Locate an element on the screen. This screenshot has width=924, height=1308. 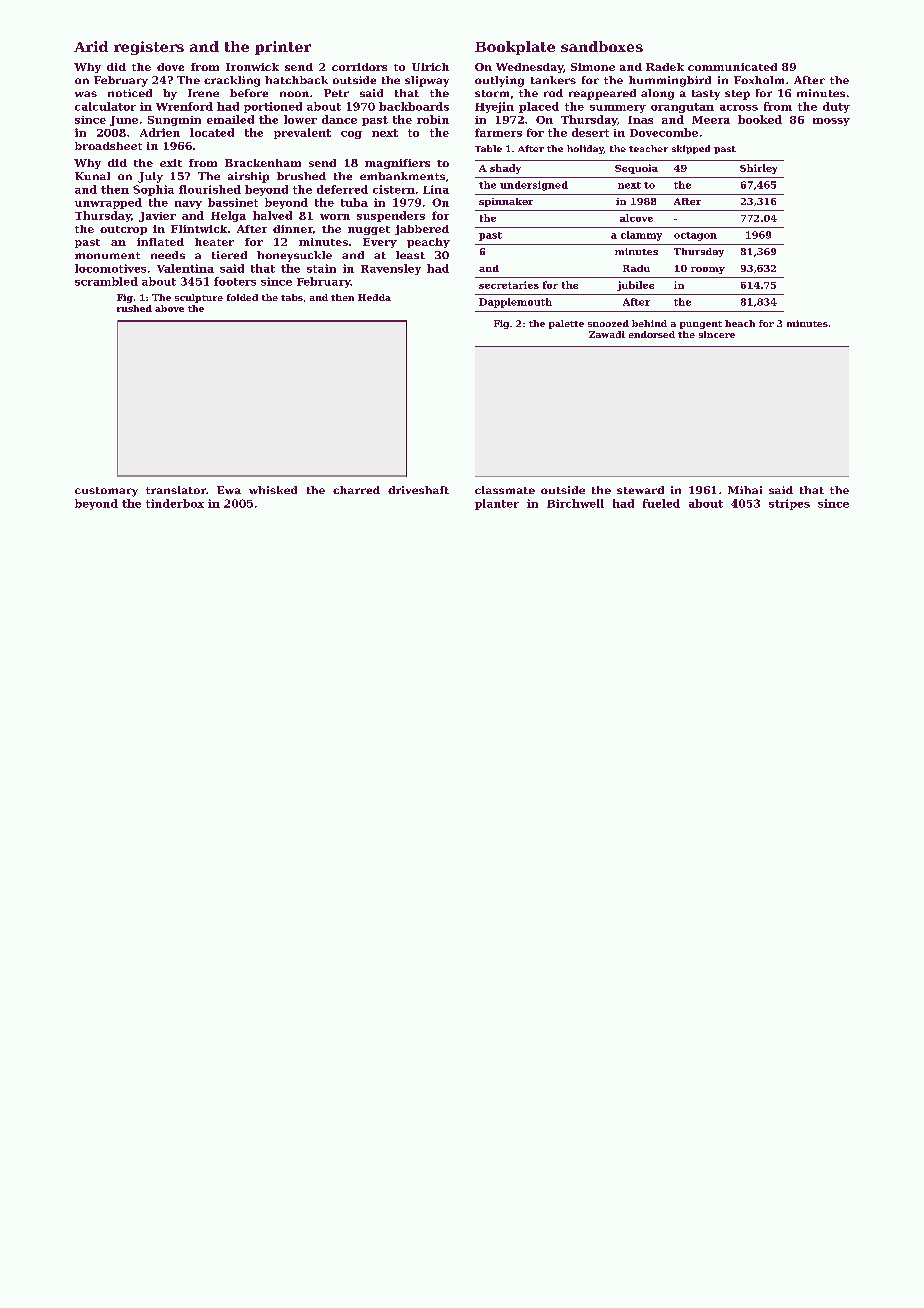
registers is located at coordinates (149, 48).
